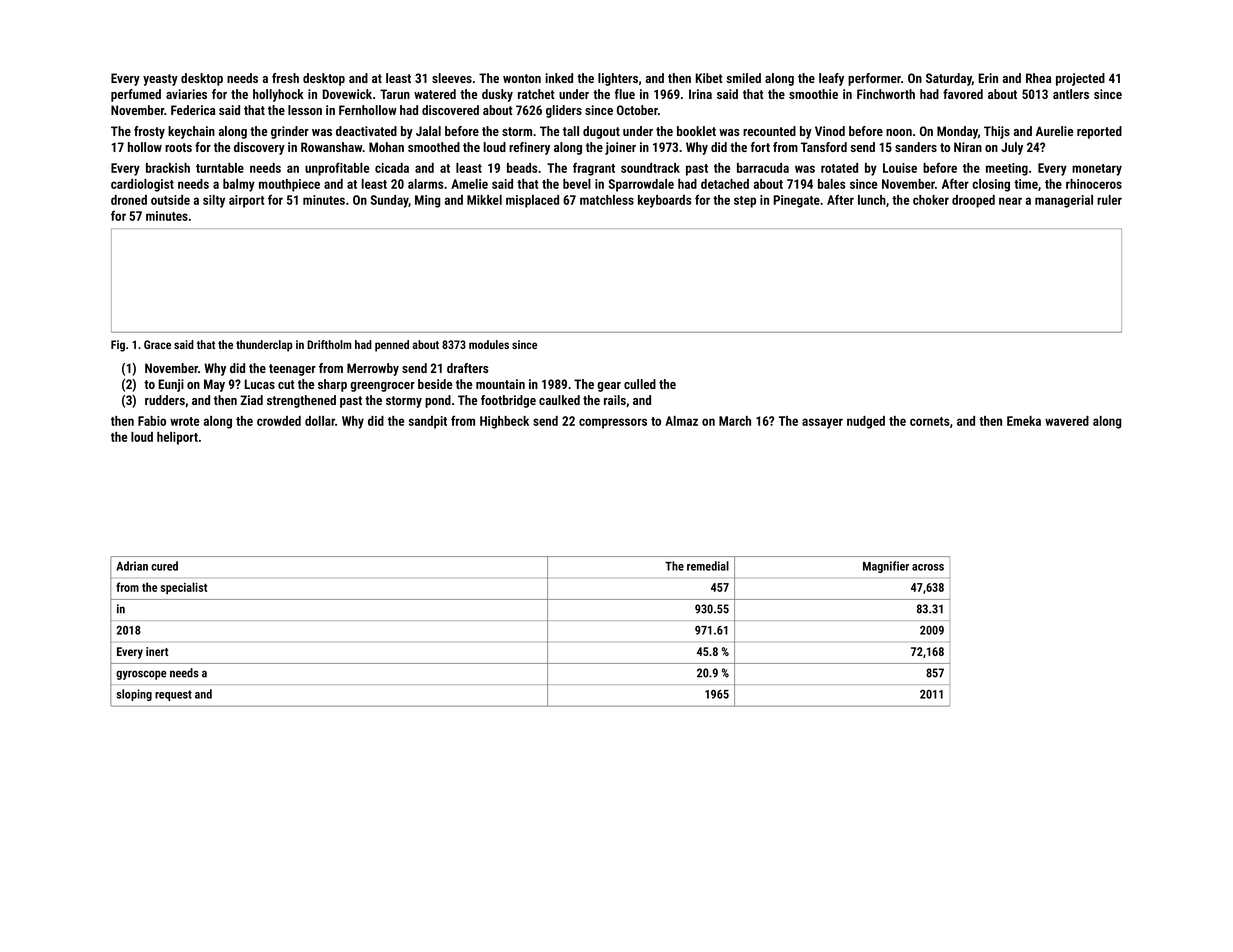 This screenshot has width=1233, height=952. I want to click on across, so click(928, 567).
